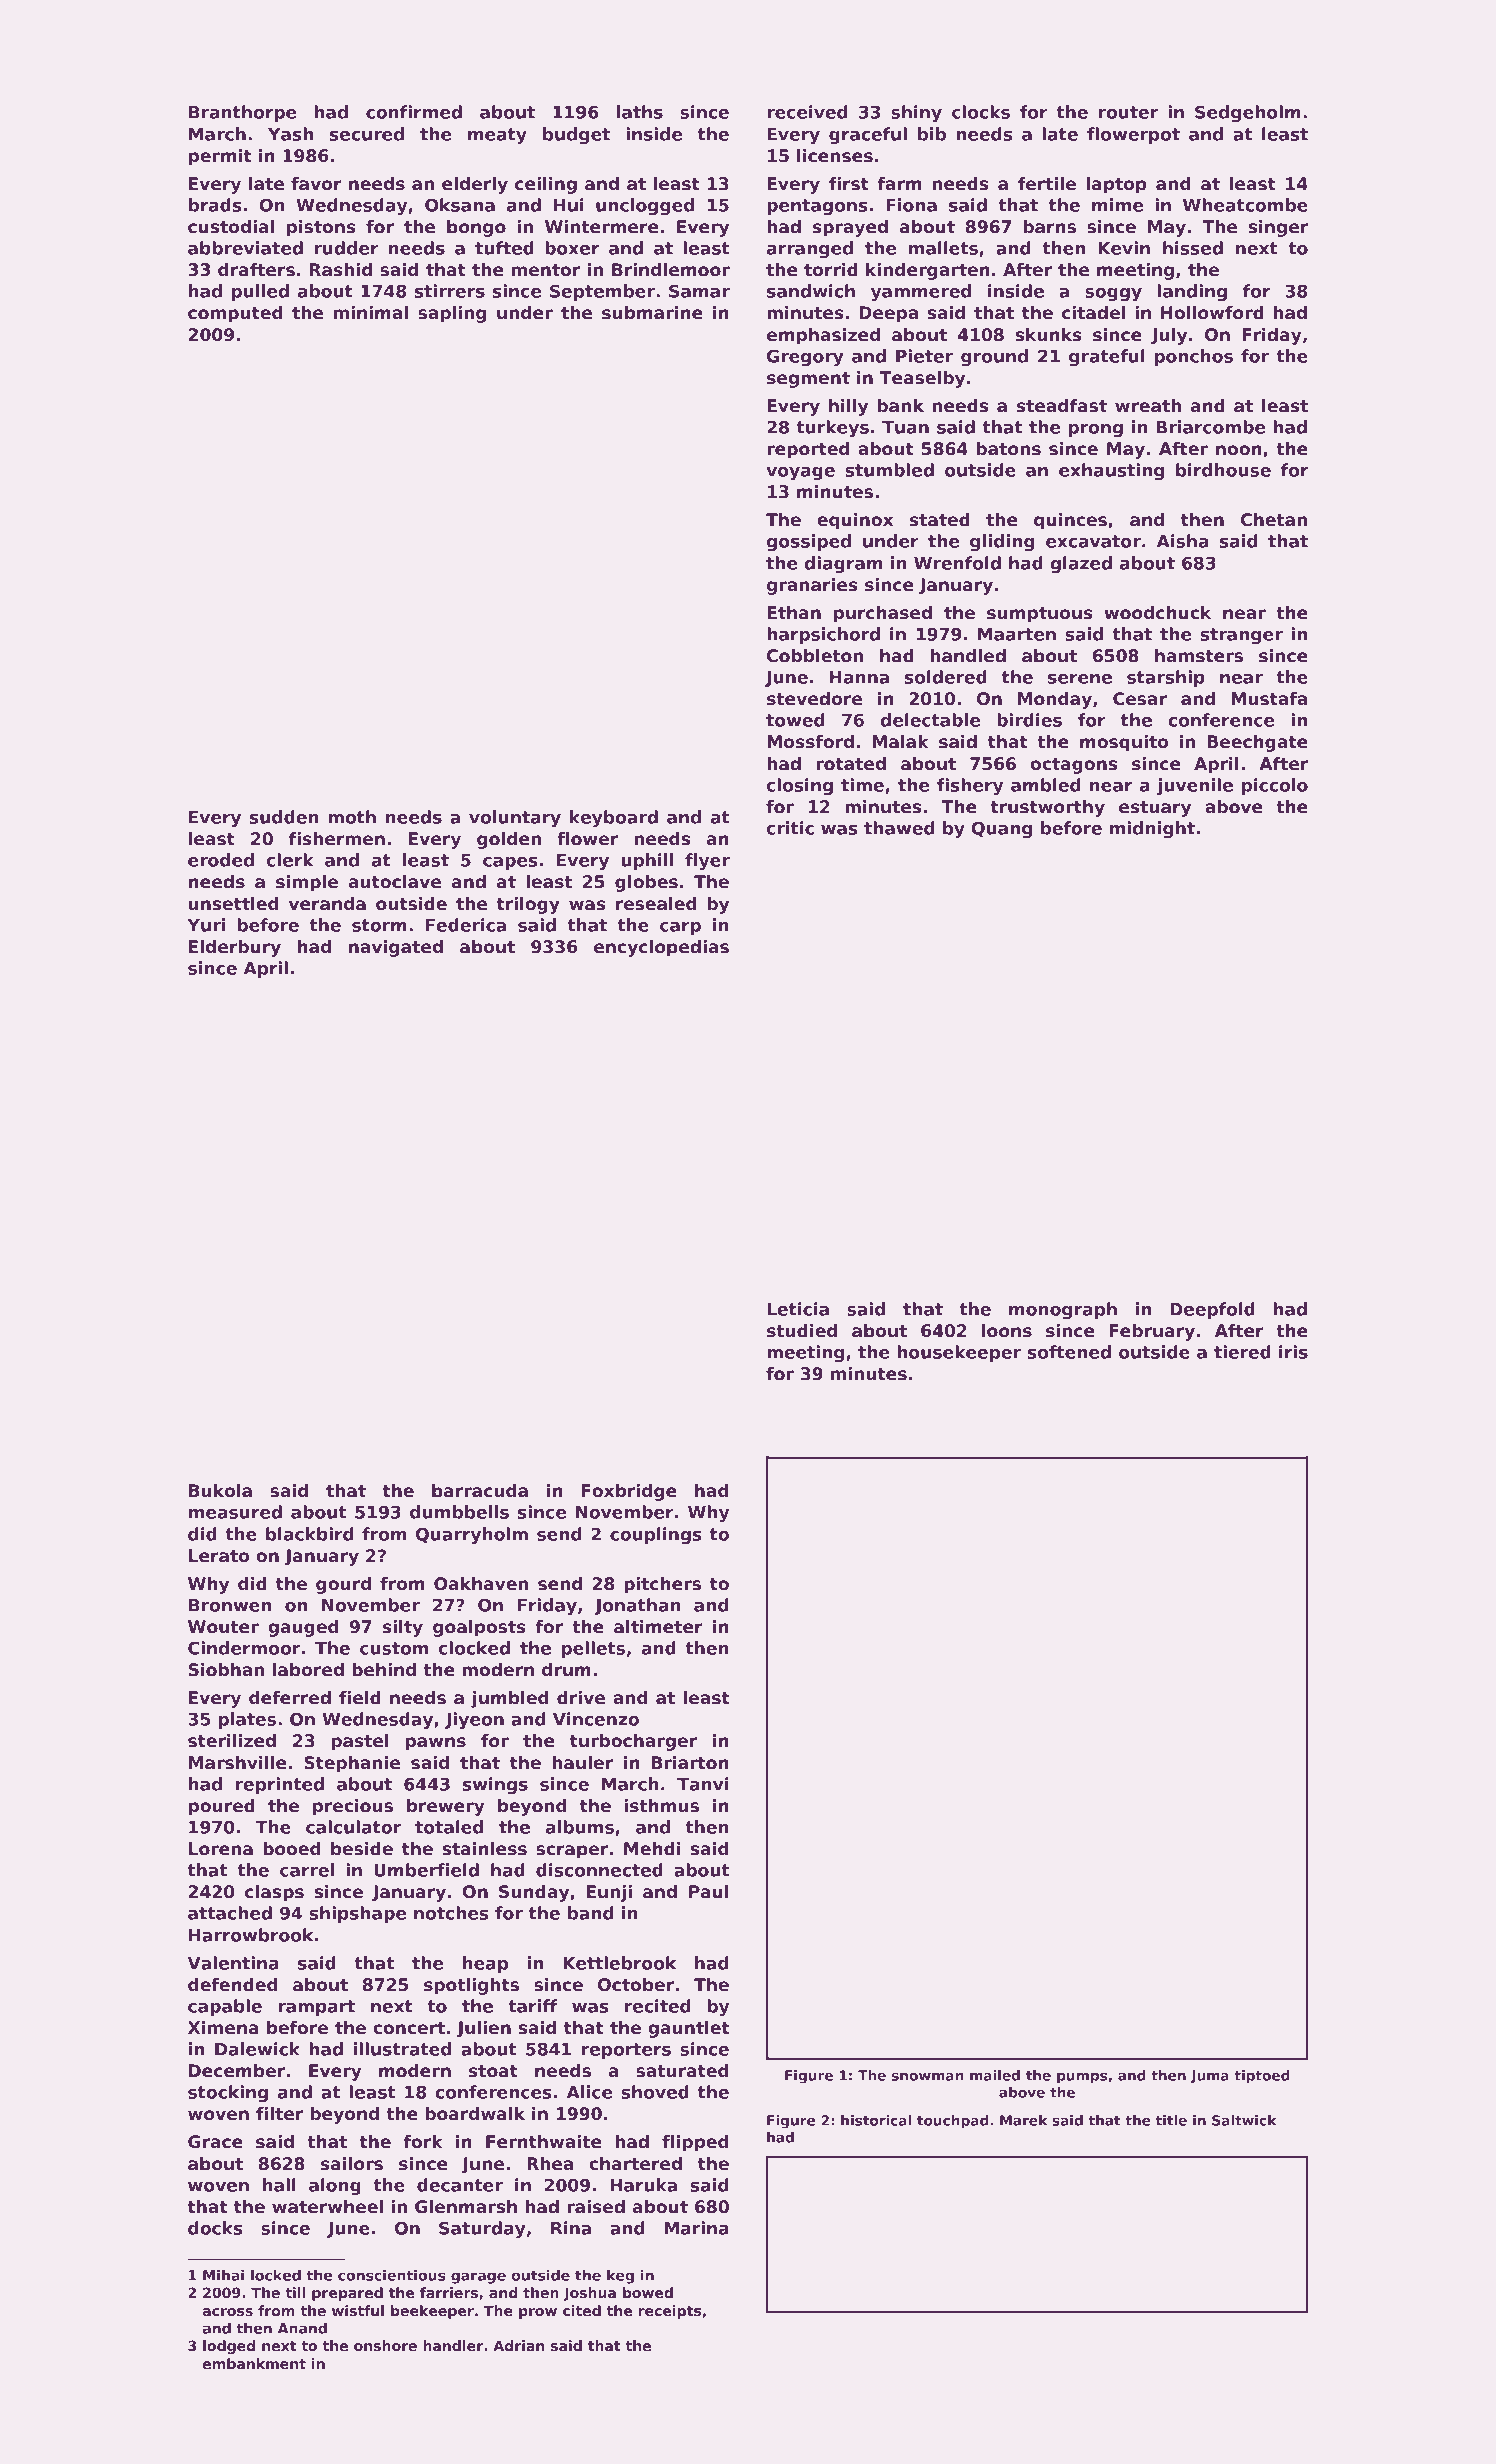 The image size is (1496, 2464). What do you see at coordinates (1223, 470) in the screenshot?
I see `birdhouse` at bounding box center [1223, 470].
